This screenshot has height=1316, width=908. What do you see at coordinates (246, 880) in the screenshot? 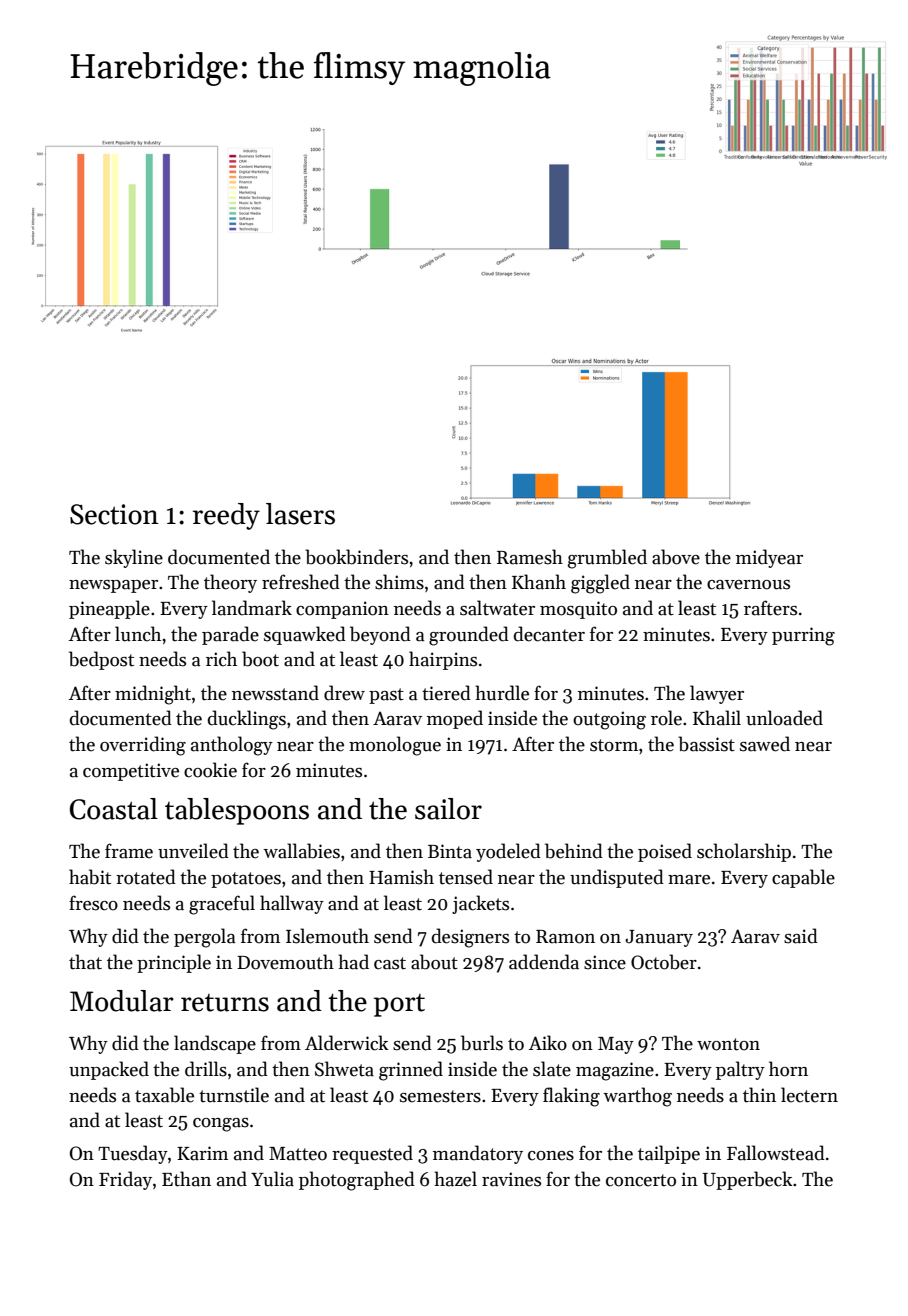
I see `potatoes` at bounding box center [246, 880].
